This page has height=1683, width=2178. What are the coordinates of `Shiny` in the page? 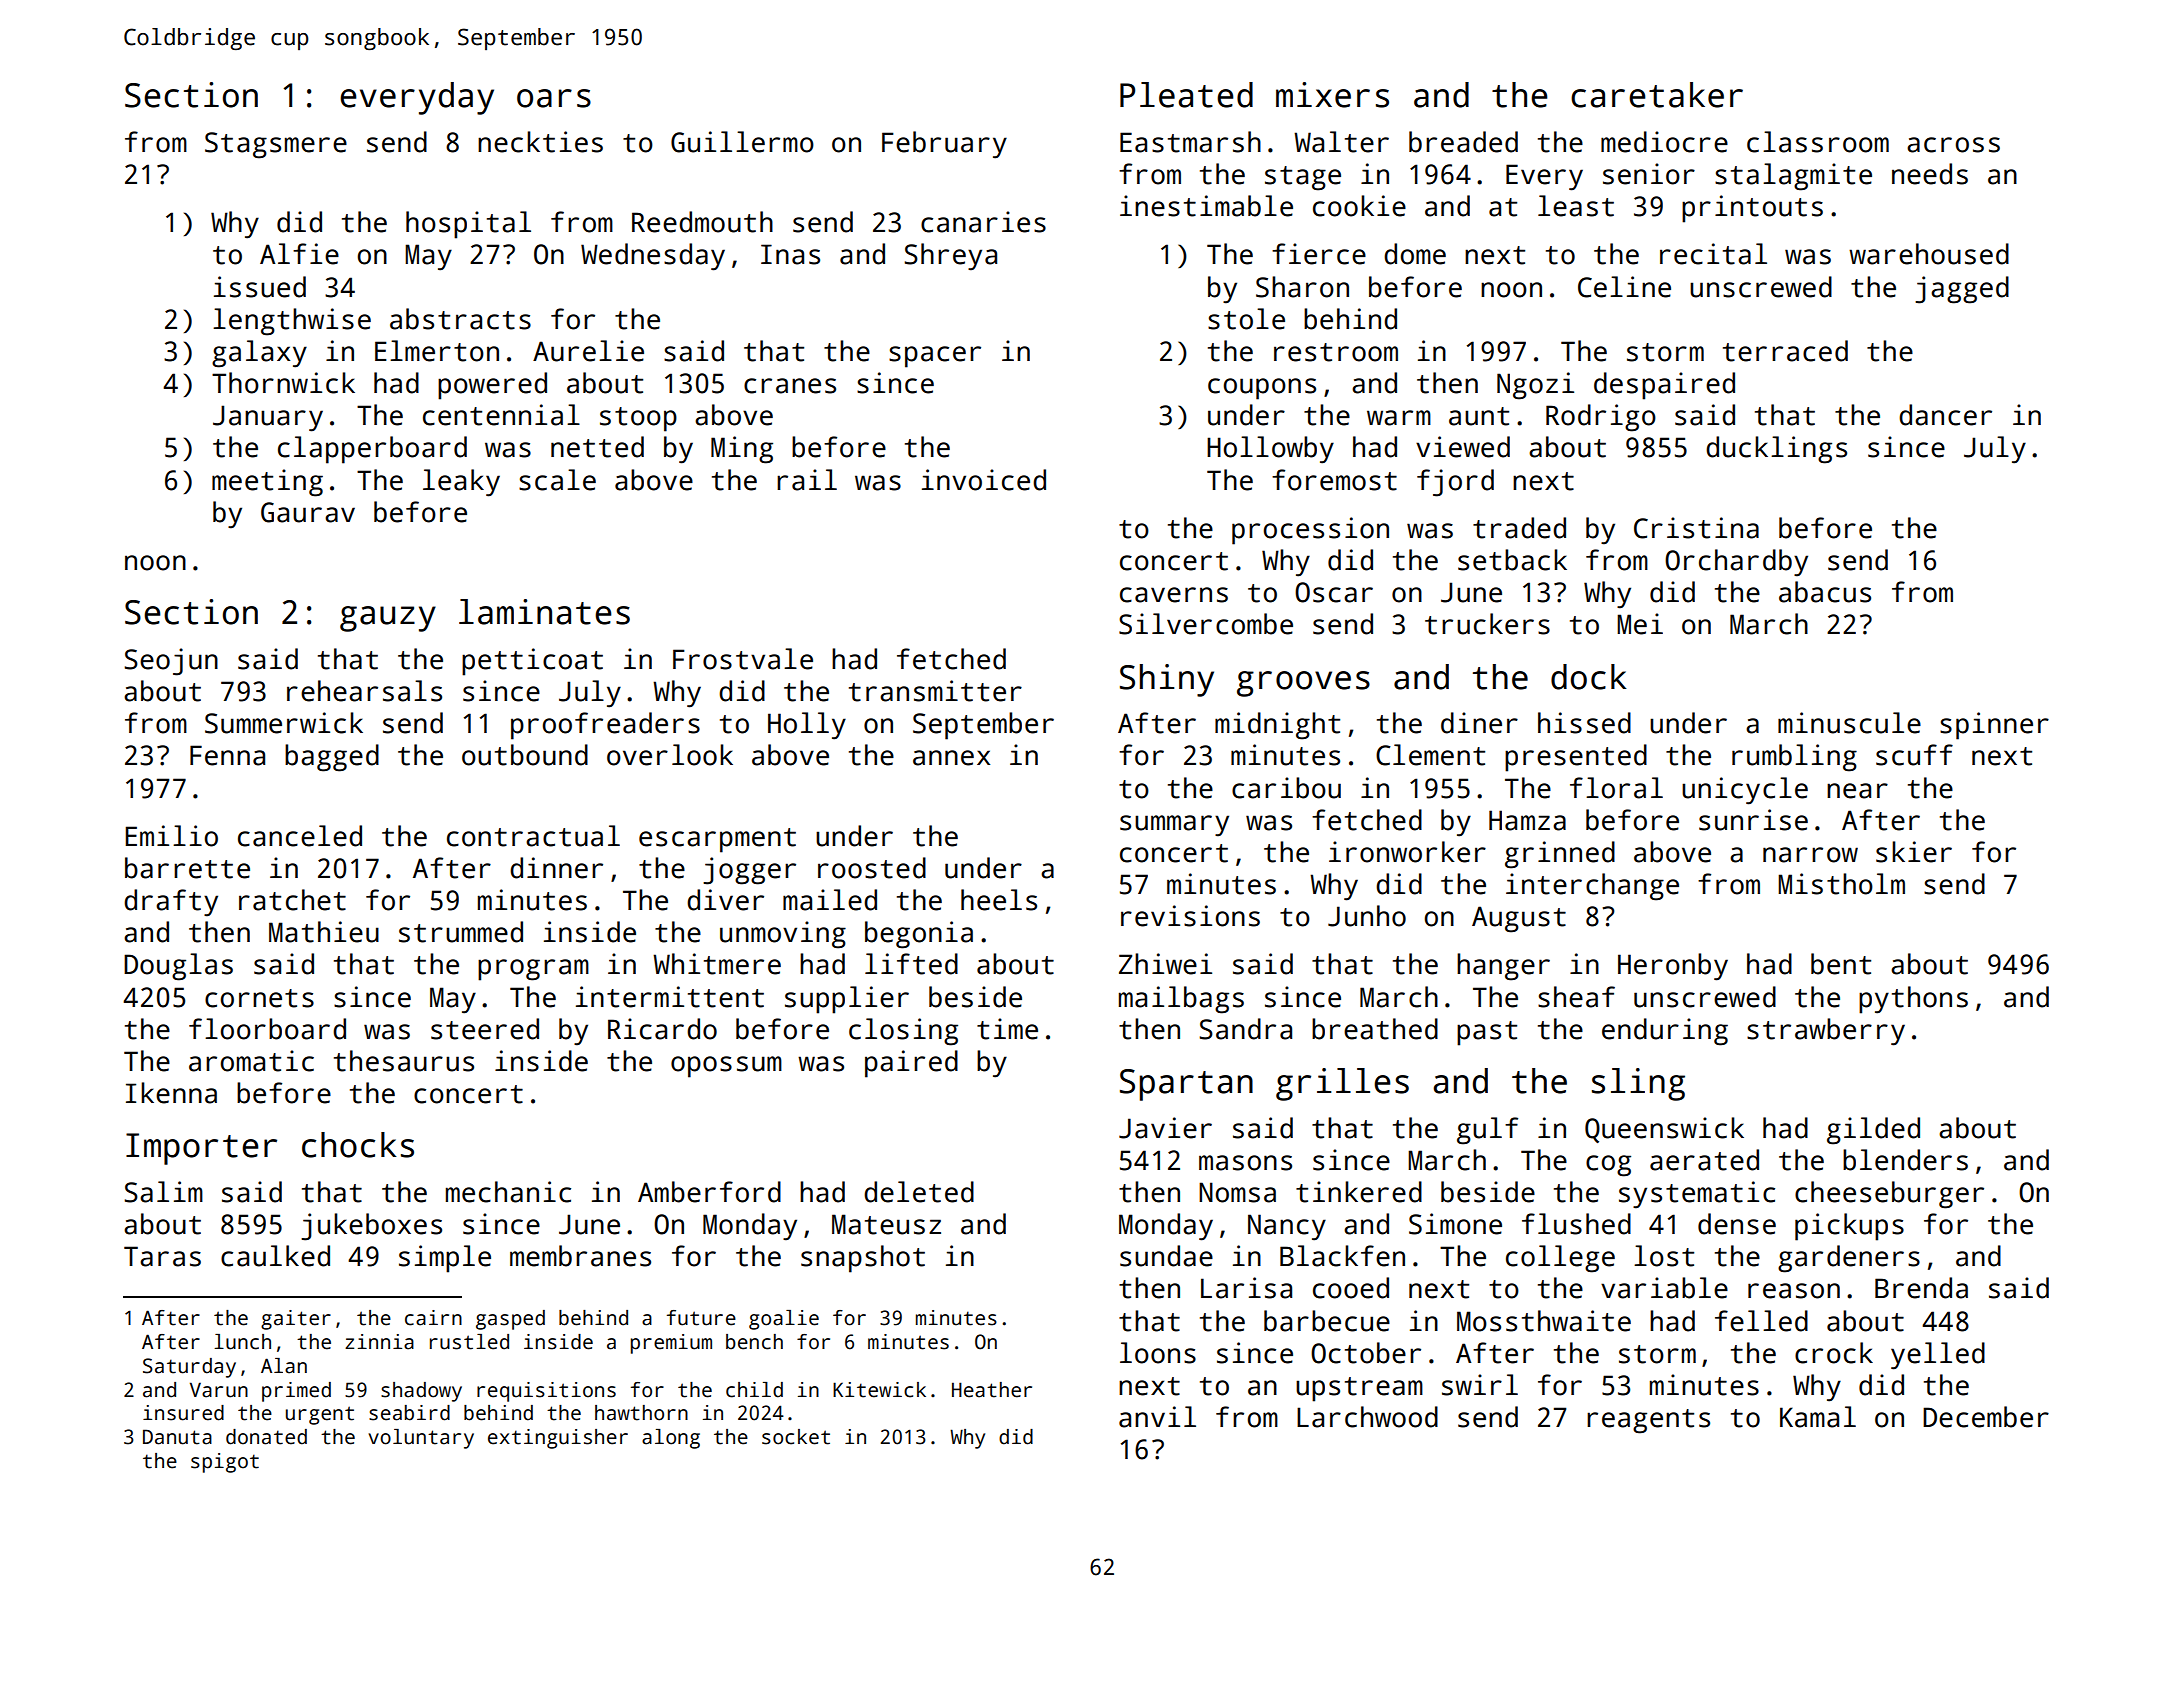 It's located at (1167, 680).
